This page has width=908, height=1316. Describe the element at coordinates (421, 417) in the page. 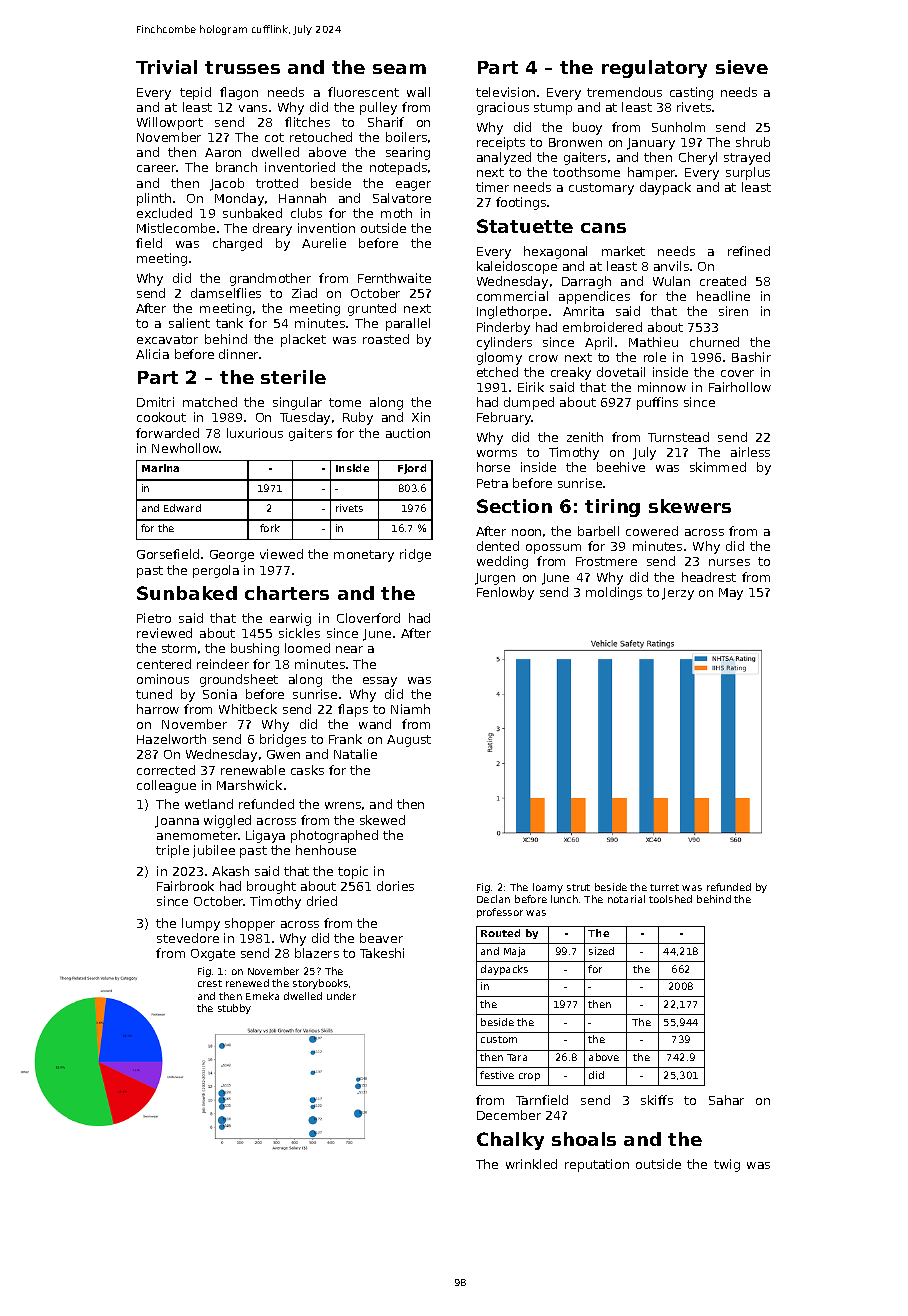

I see `Xin` at that location.
